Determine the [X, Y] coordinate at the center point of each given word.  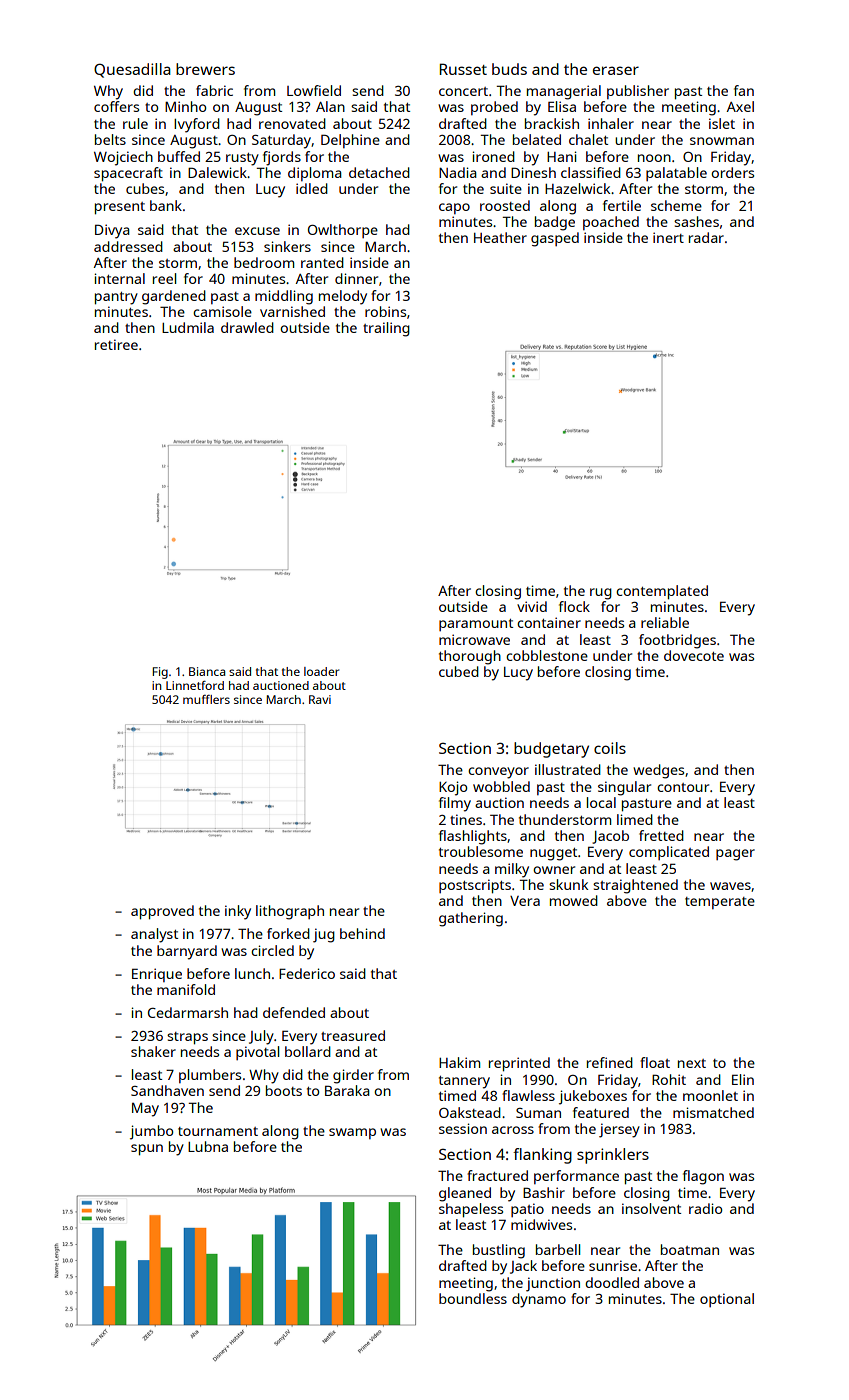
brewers [205, 69]
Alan [330, 106]
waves [730, 886]
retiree [116, 344]
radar [706, 237]
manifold [186, 989]
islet [722, 123]
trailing [386, 329]
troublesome [481, 851]
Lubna [208, 1146]
